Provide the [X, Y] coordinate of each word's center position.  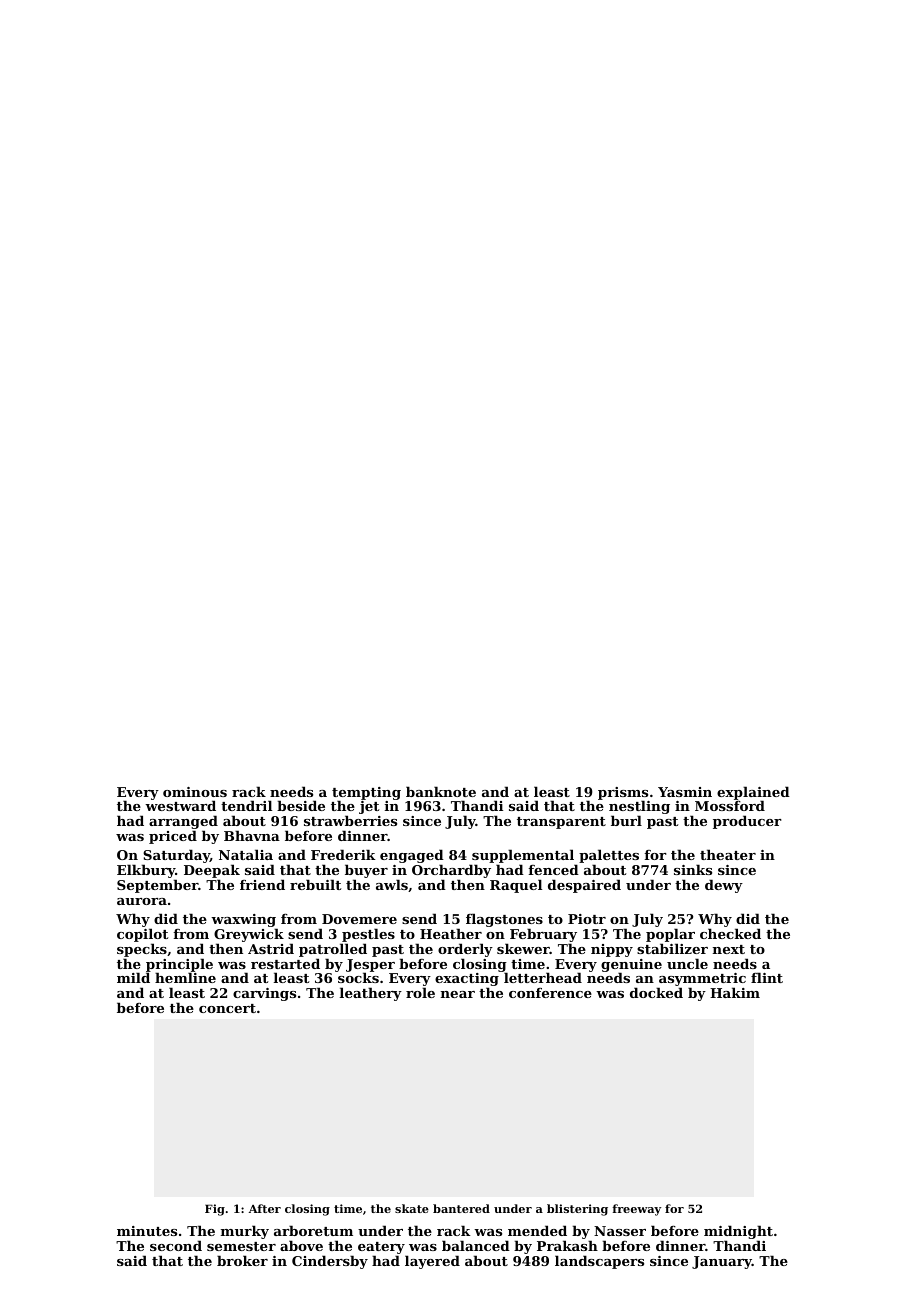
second [176, 1245]
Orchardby [451, 871]
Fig [215, 1210]
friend [262, 884]
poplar [670, 935]
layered [432, 1262]
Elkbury [146, 871]
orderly [465, 950]
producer [747, 822]
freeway [636, 1210]
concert [227, 1008]
